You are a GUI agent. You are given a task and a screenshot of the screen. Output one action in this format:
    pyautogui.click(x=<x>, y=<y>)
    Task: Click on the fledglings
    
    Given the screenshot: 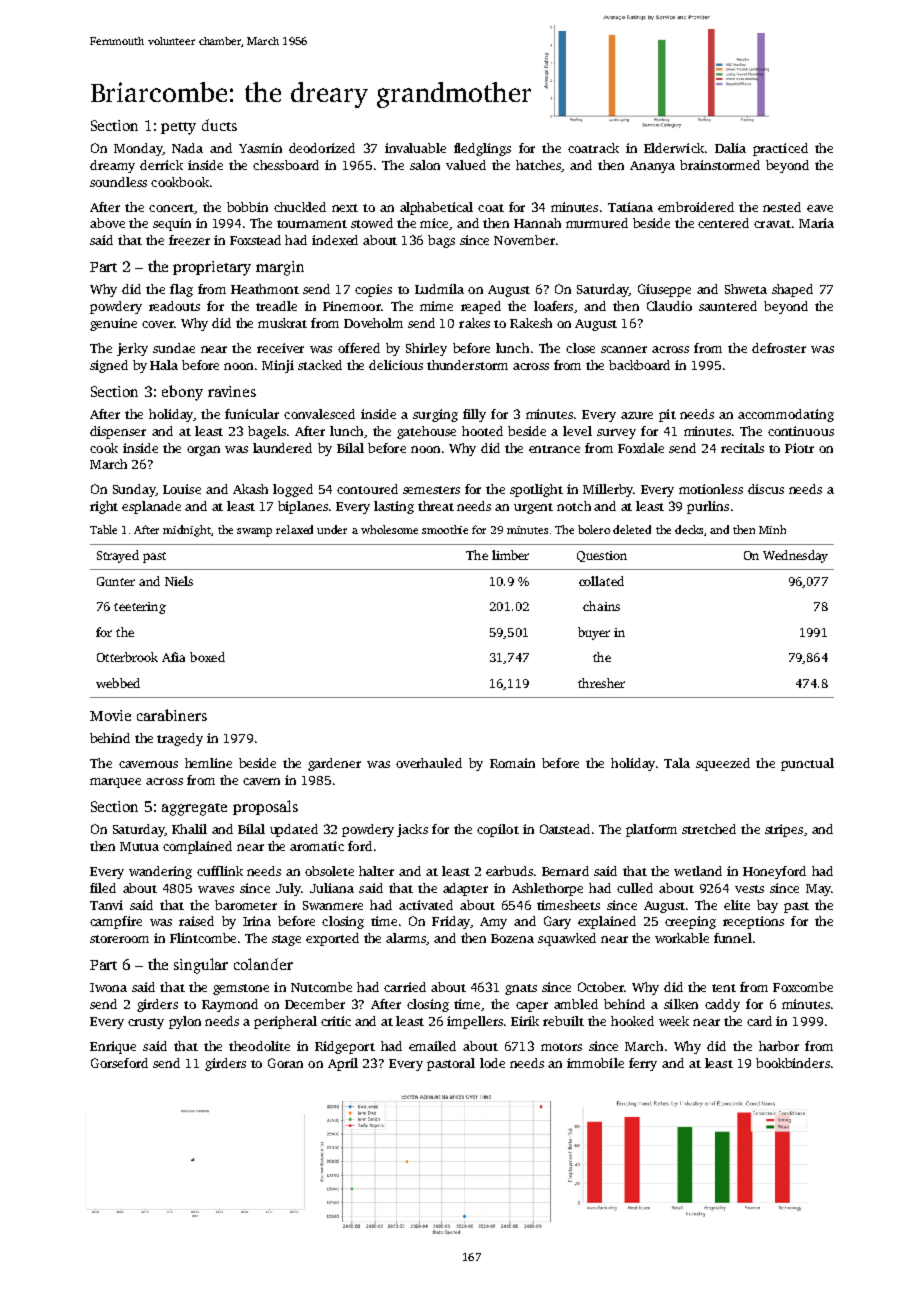 What is the action you would take?
    pyautogui.click(x=482, y=149)
